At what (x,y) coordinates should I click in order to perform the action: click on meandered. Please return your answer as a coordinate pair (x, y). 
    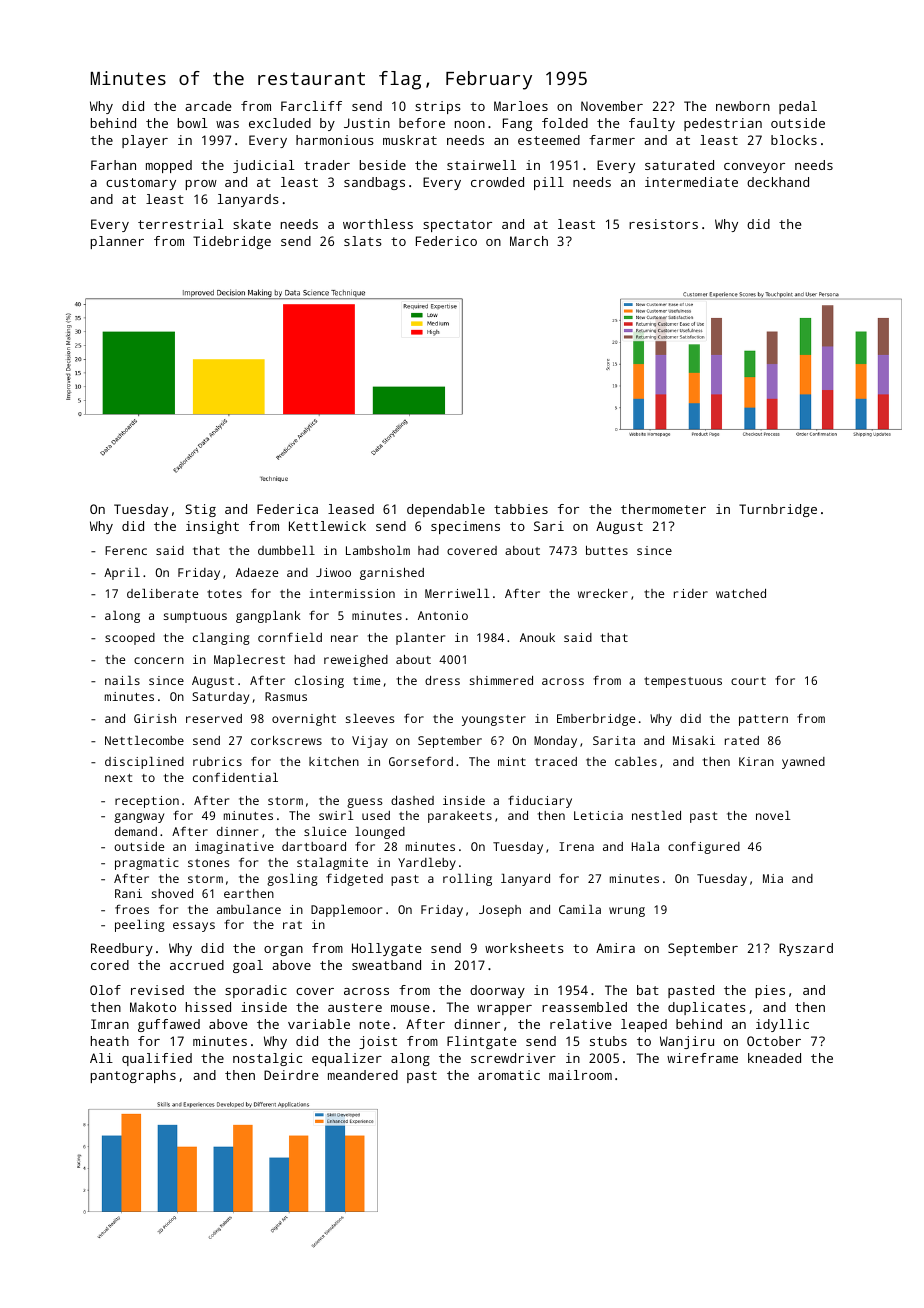
    Looking at the image, I should click on (363, 1075).
